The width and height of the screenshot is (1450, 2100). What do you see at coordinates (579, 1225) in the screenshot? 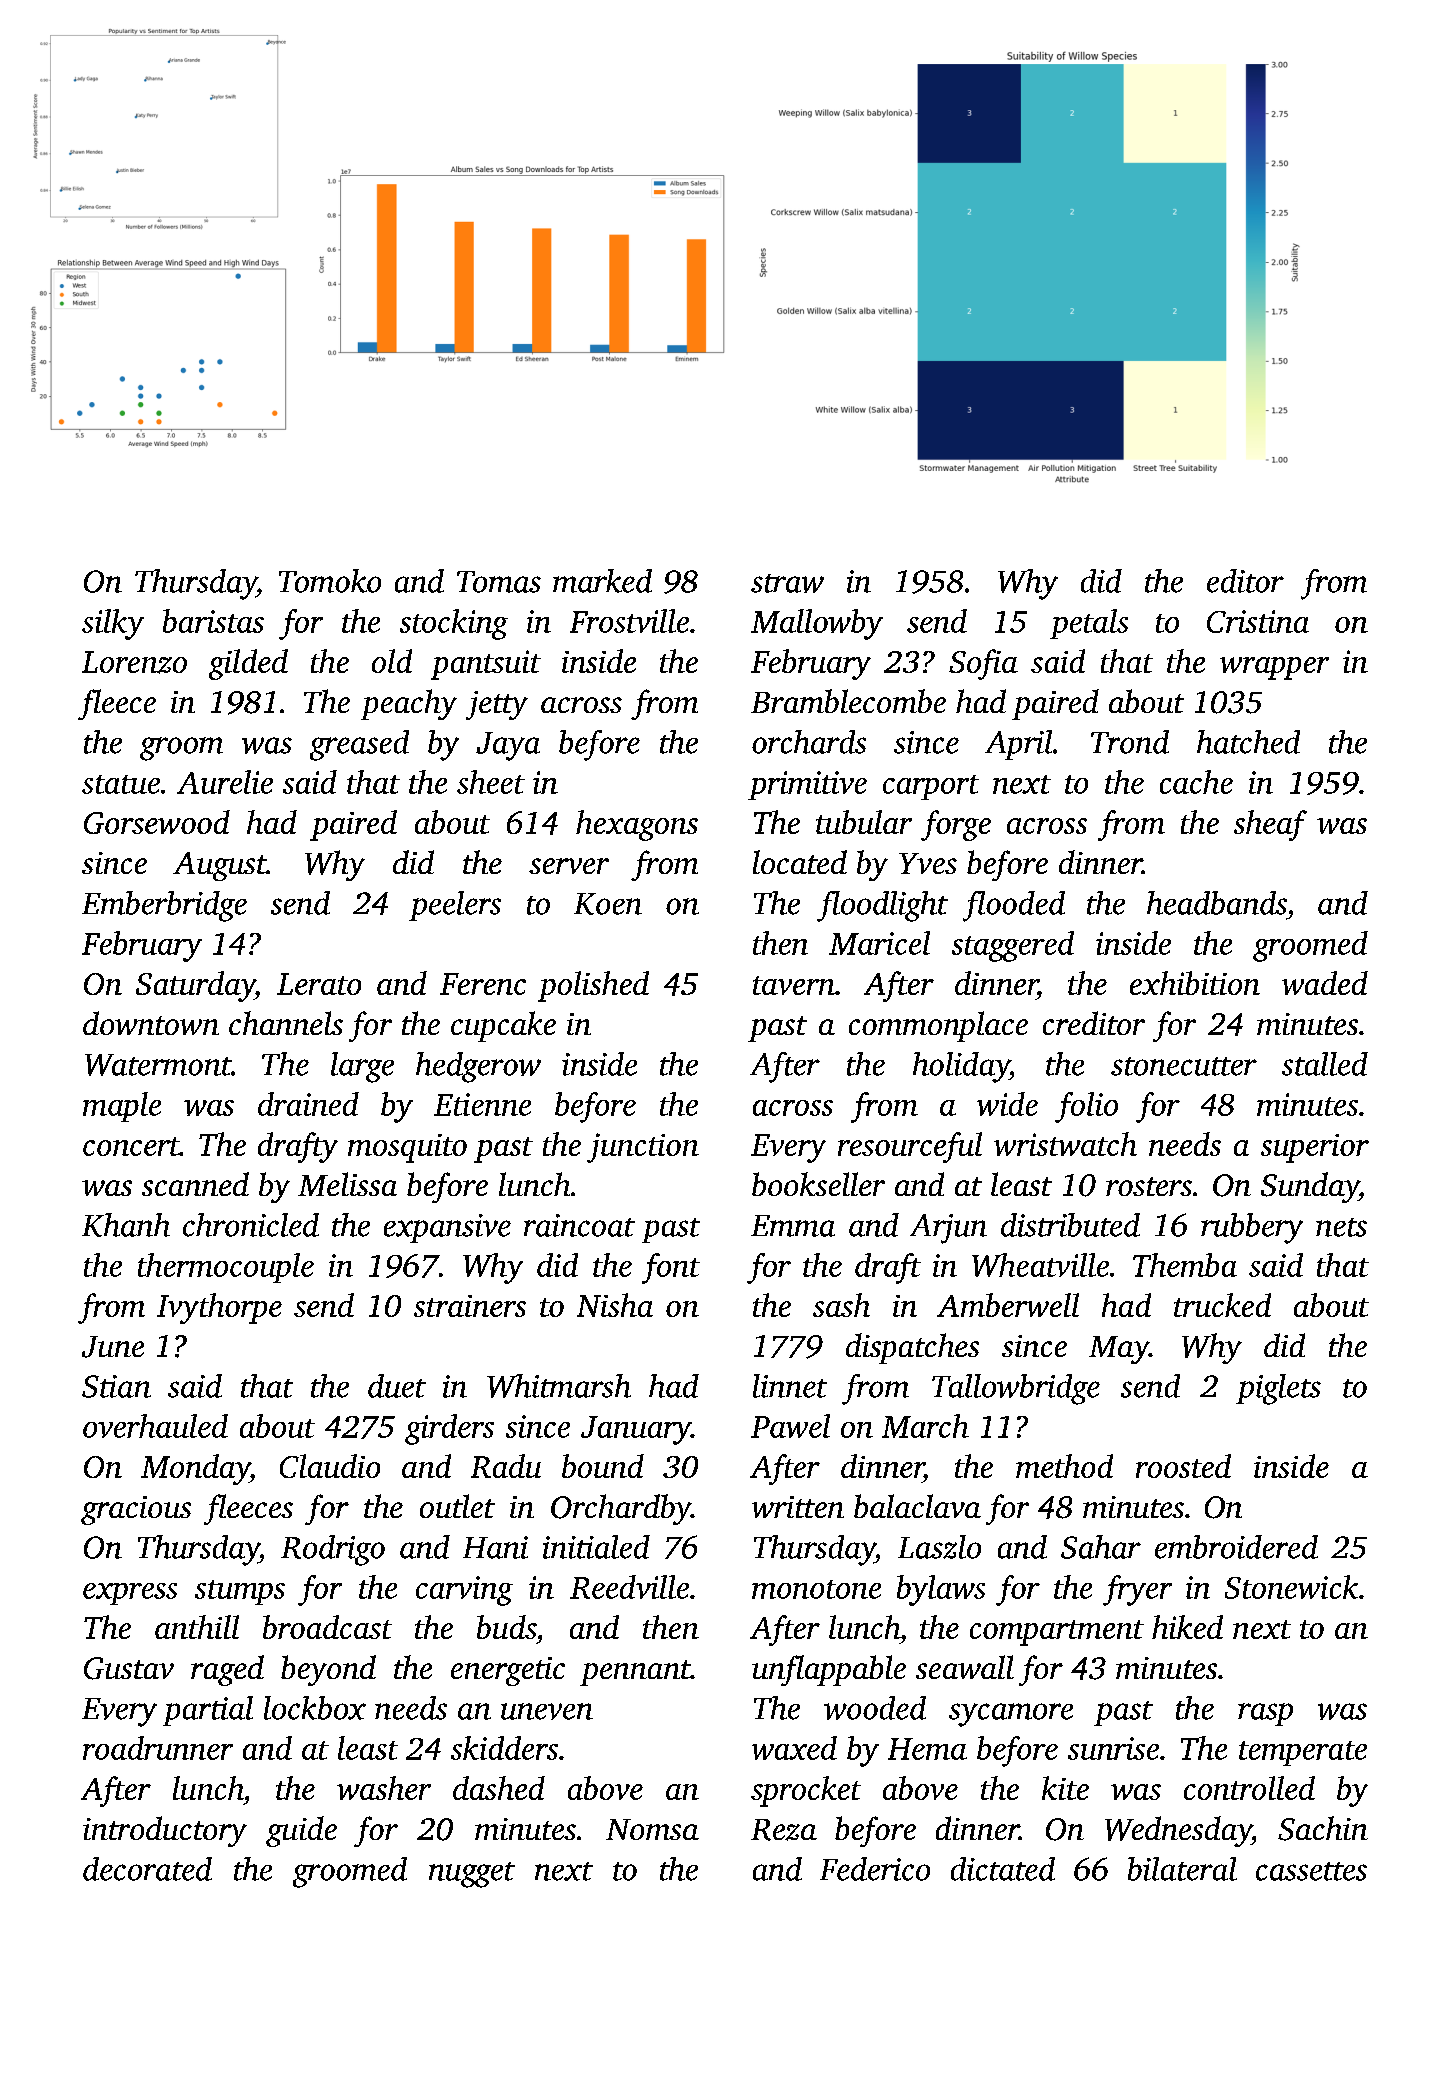
I see `raincoat` at bounding box center [579, 1225].
